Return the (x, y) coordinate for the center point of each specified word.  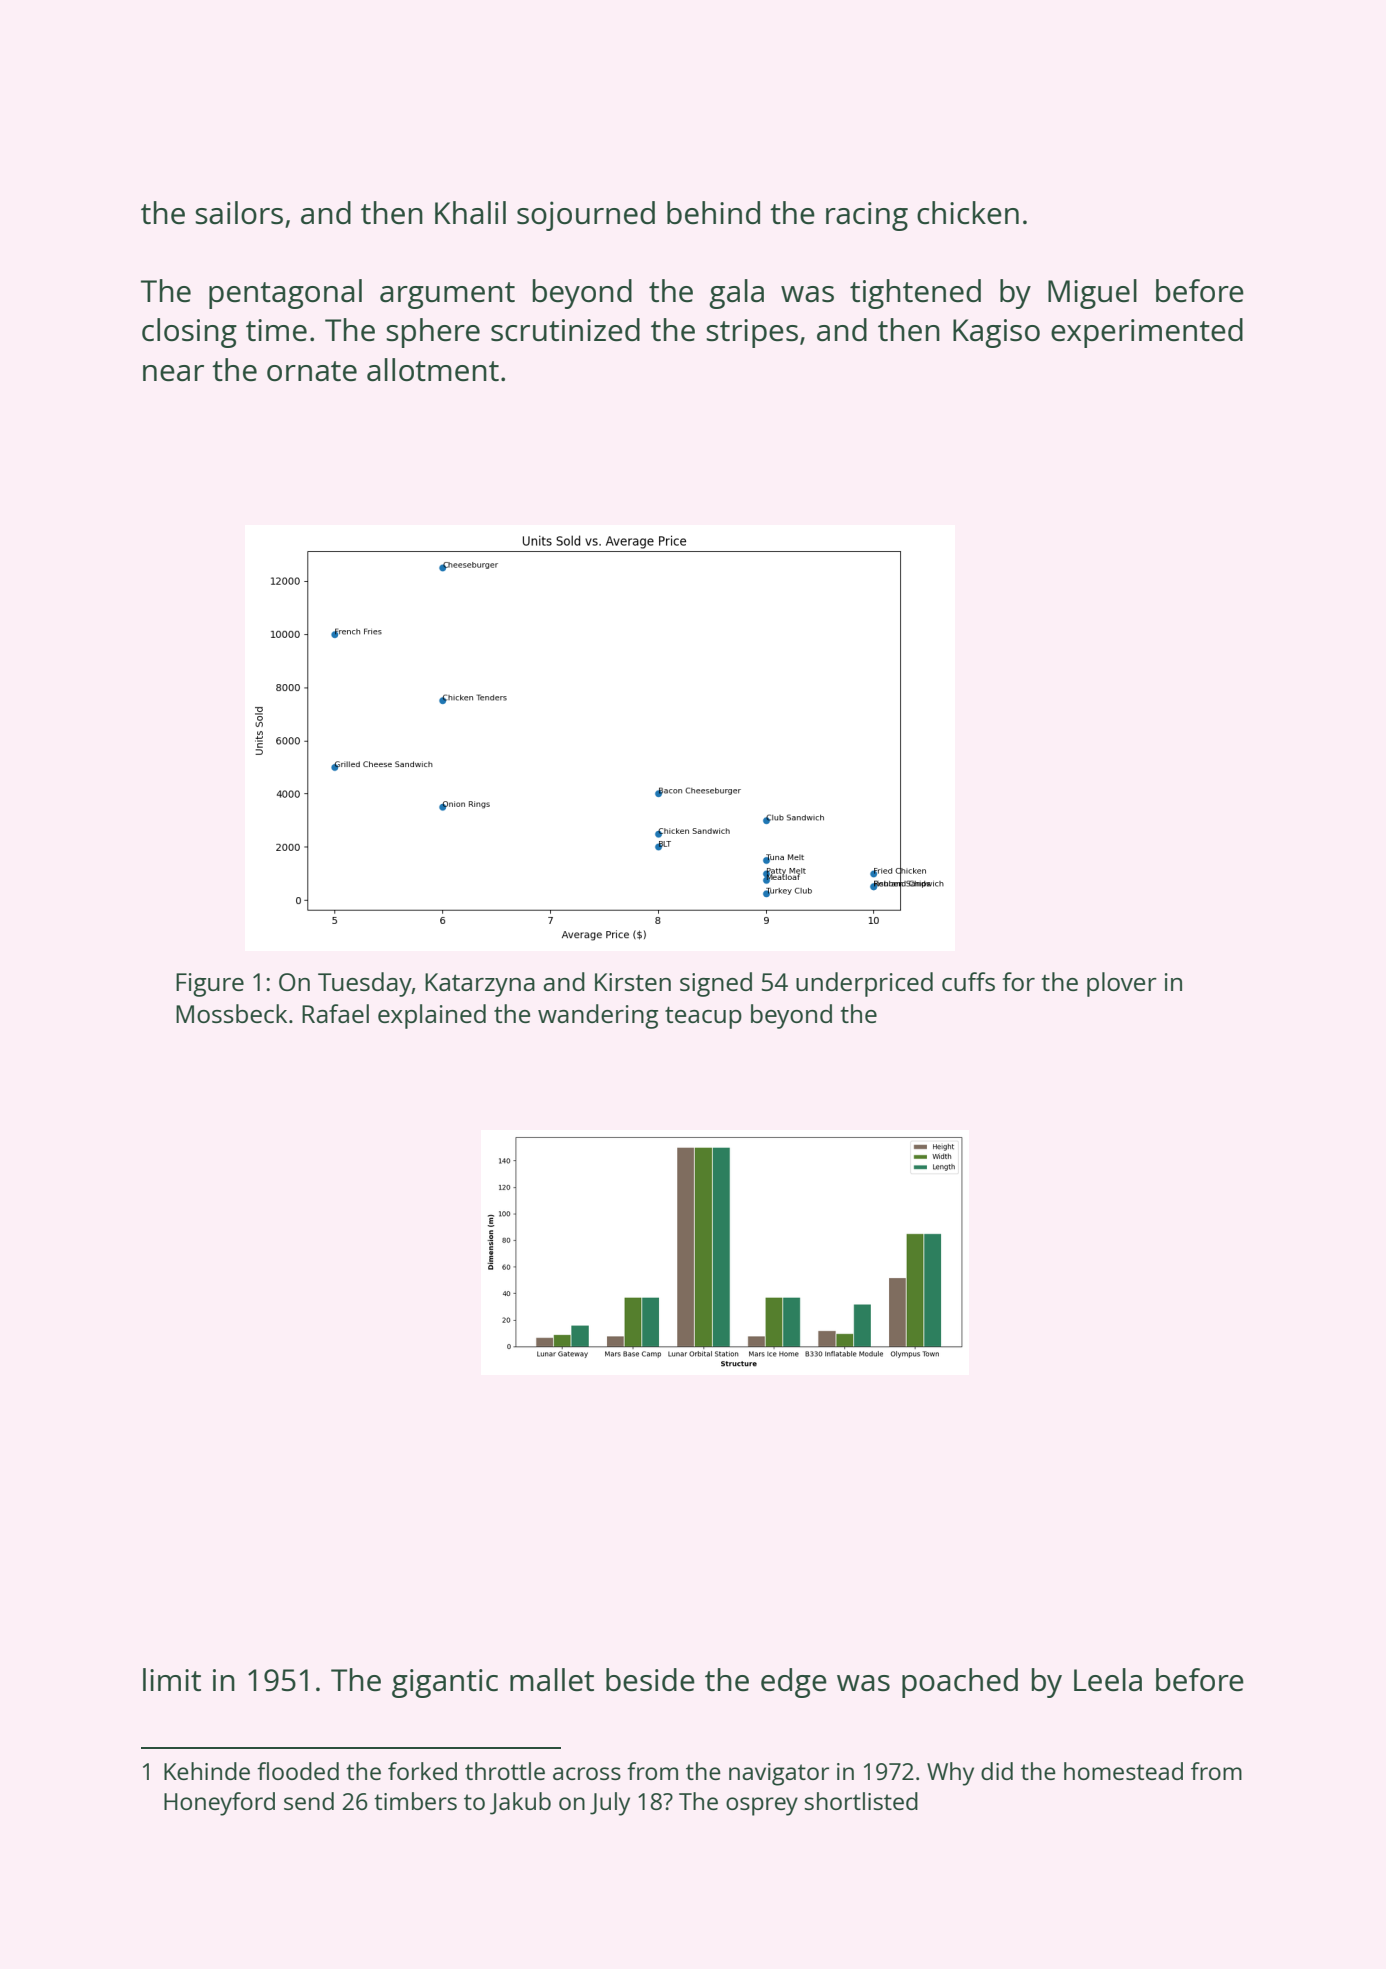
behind (713, 213)
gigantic (445, 1683)
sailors (239, 213)
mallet (552, 1680)
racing (867, 216)
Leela (1108, 1680)
